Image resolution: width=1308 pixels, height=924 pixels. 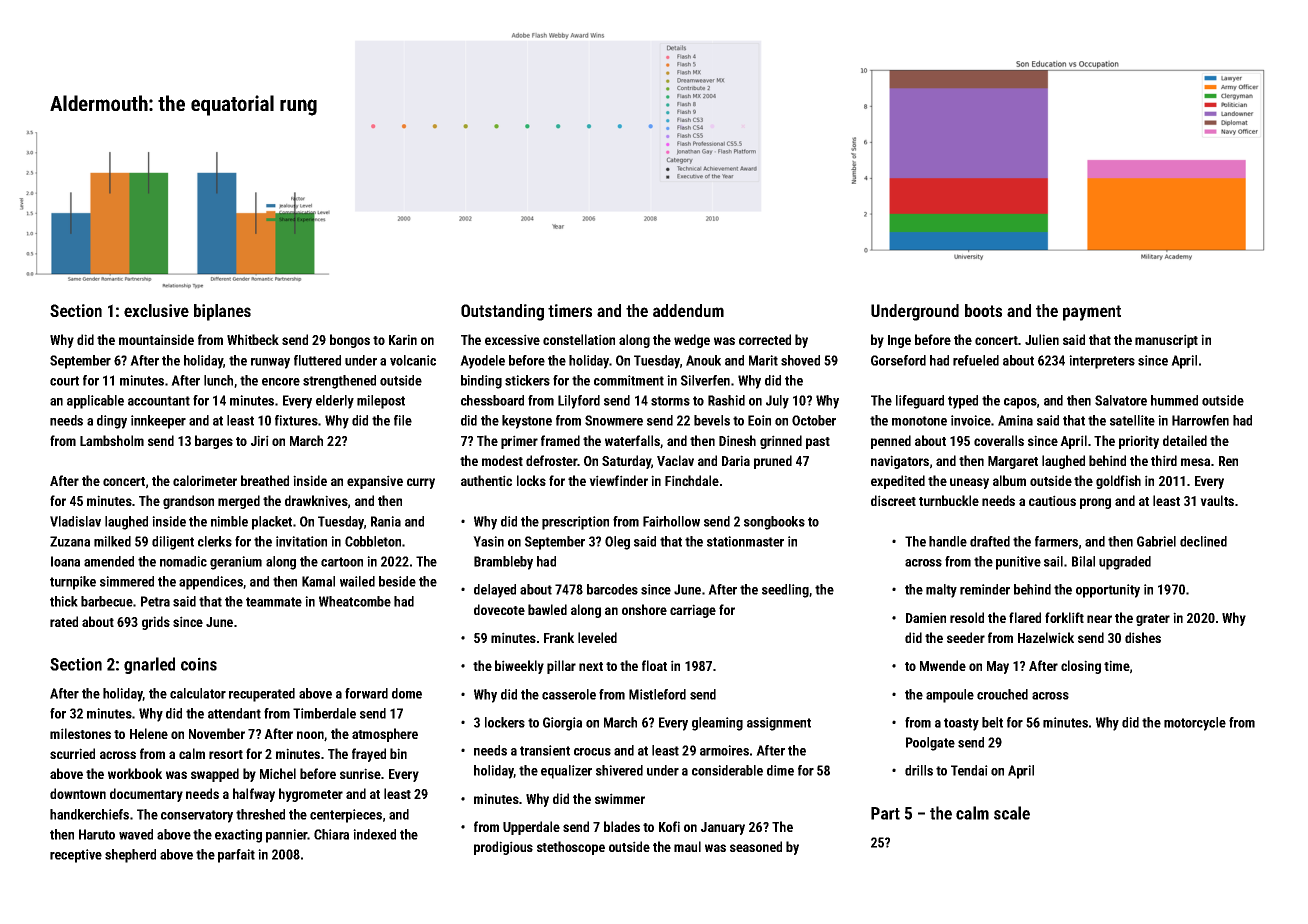 I want to click on Lambsholm, so click(x=112, y=440).
